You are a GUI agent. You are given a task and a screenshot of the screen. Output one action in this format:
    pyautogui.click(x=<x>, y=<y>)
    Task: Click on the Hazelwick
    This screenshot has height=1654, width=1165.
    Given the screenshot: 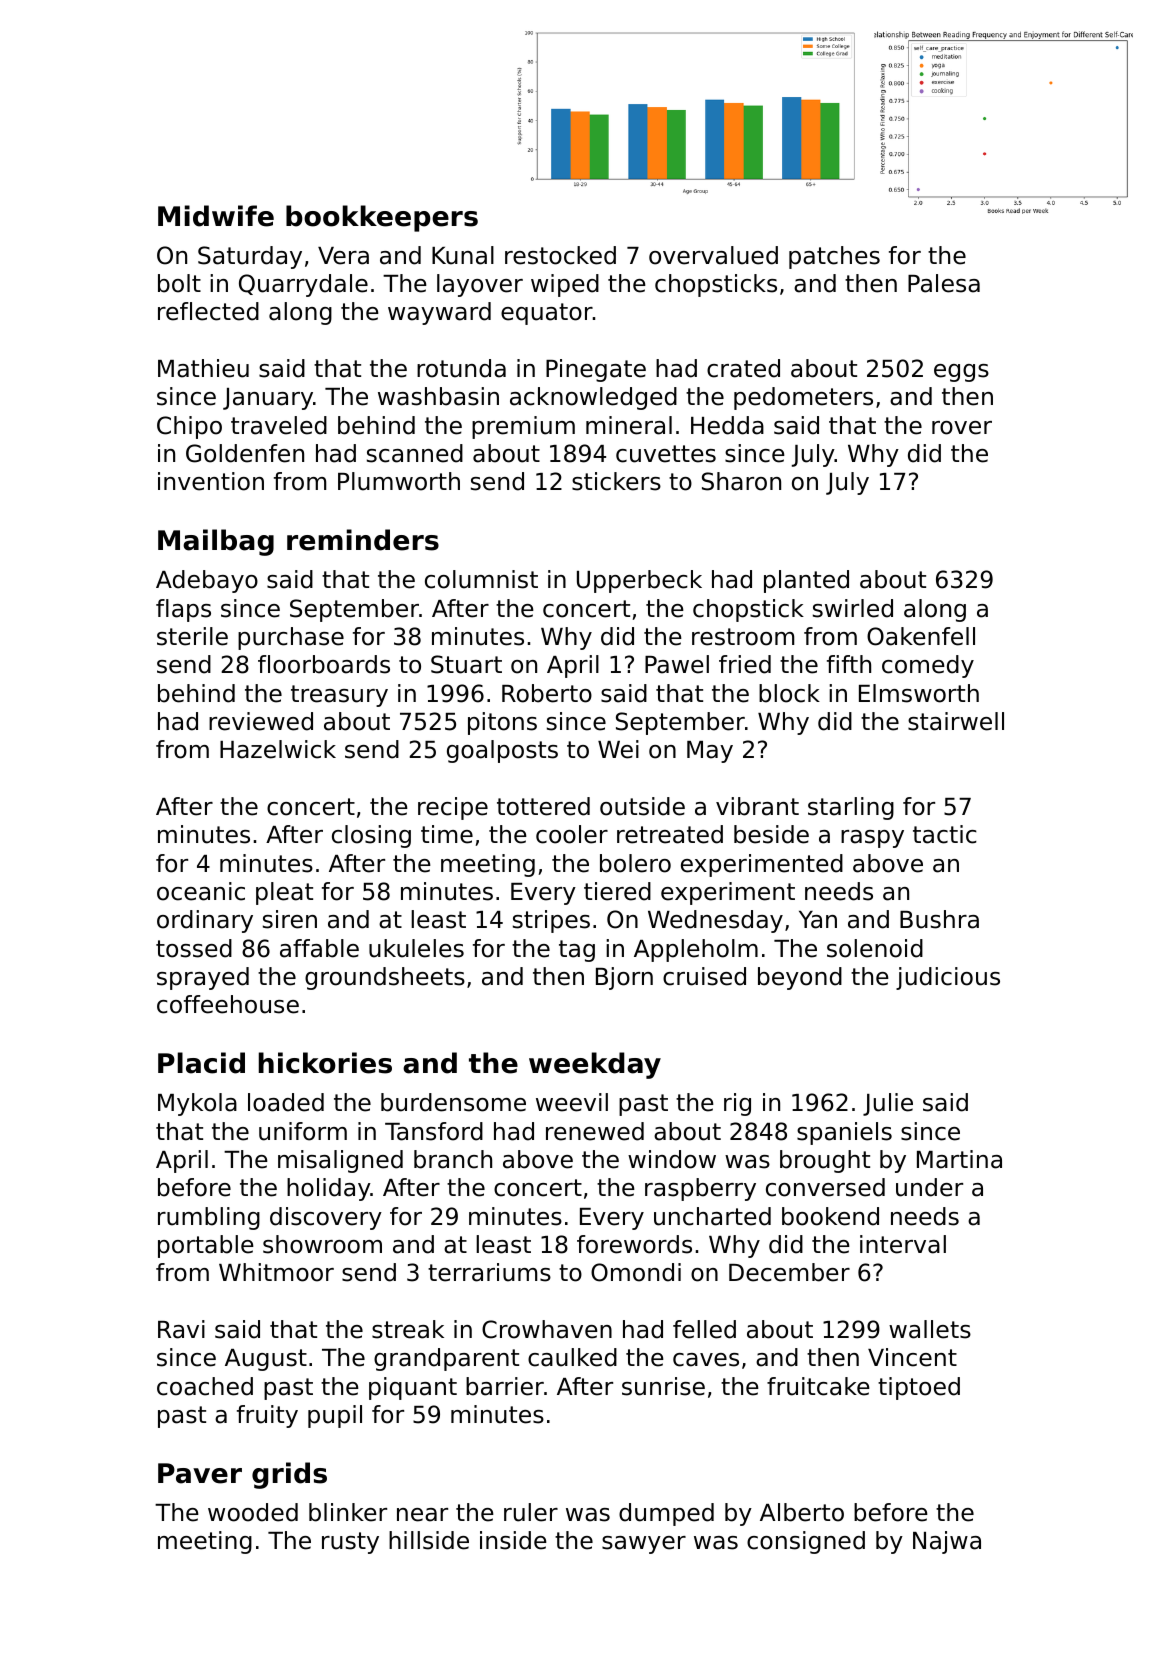 What is the action you would take?
    pyautogui.click(x=278, y=749)
